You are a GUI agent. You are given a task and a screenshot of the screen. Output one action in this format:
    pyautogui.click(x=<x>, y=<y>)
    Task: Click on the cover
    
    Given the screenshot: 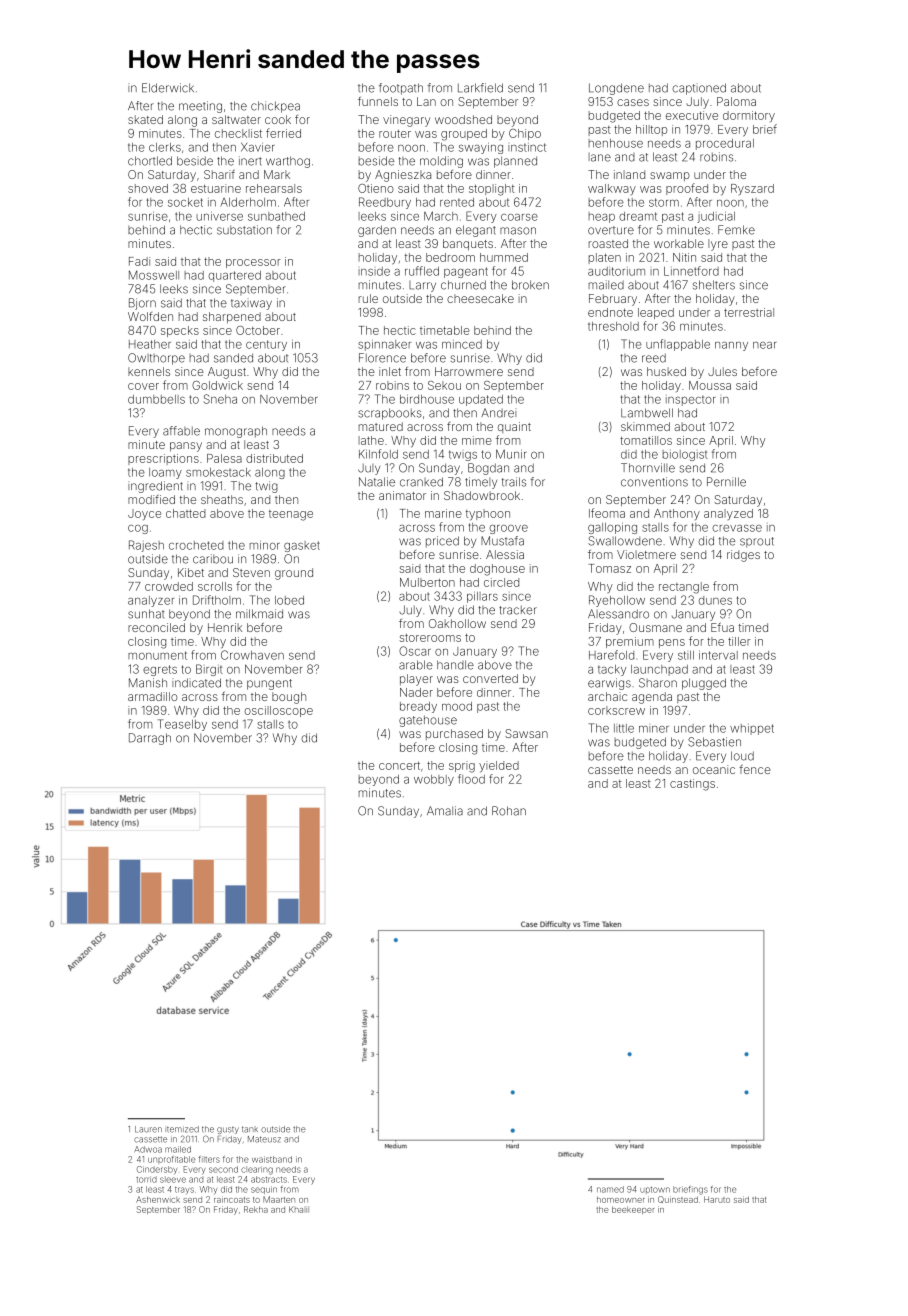 What is the action you would take?
    pyautogui.click(x=143, y=386)
